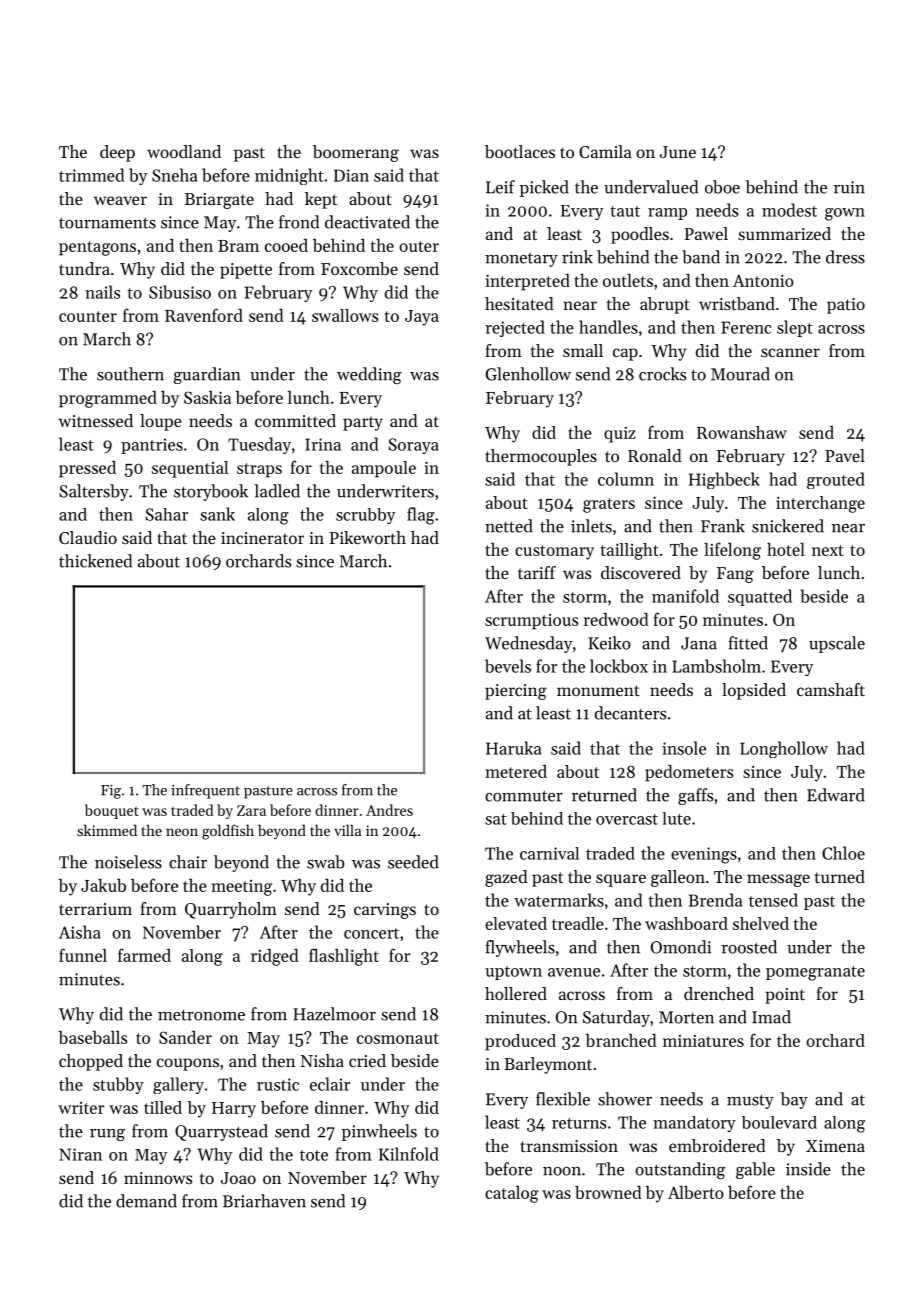  Describe the element at coordinates (625, 354) in the screenshot. I see `cap` at that location.
